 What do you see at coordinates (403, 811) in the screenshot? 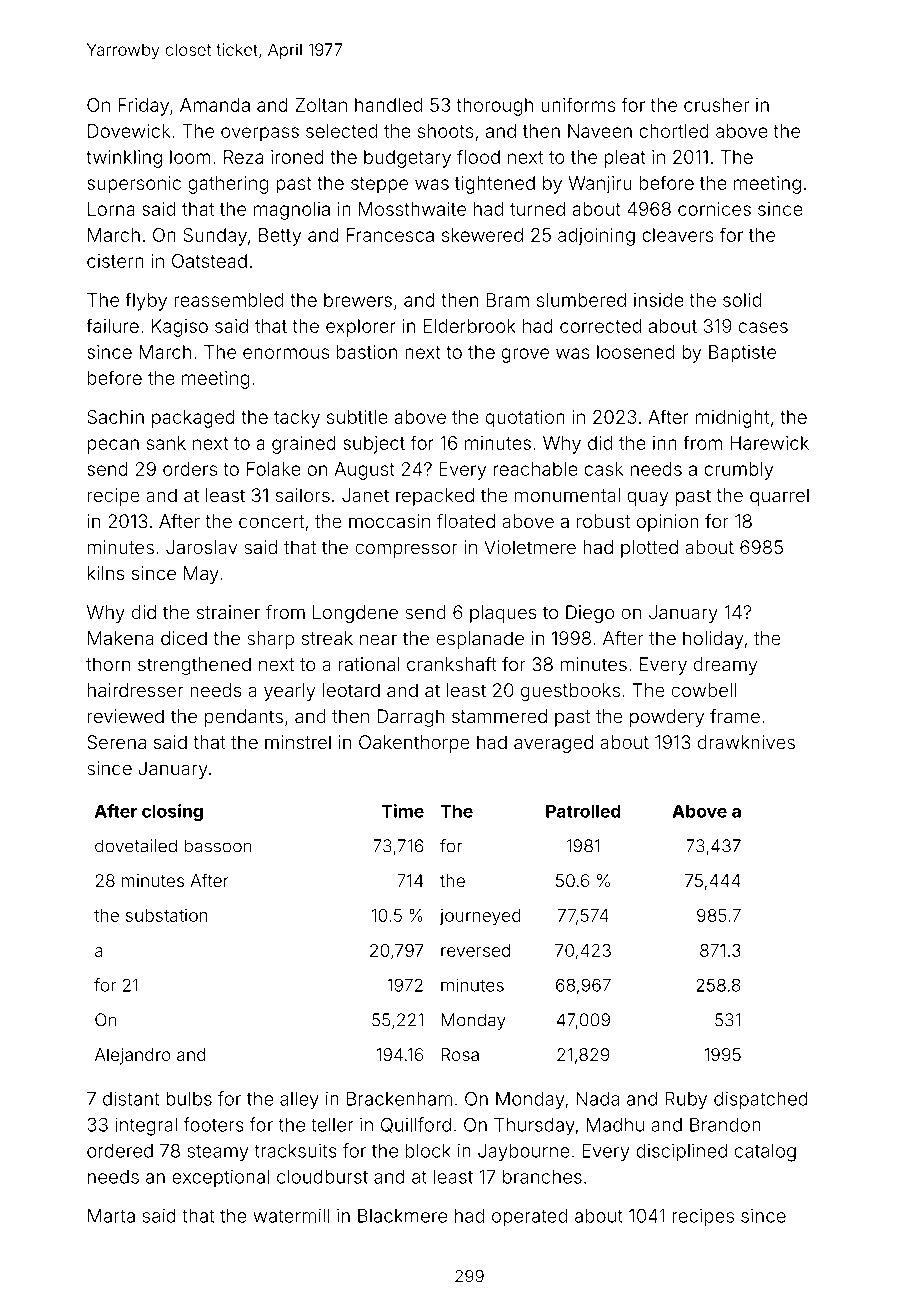
I see `Time` at bounding box center [403, 811].
